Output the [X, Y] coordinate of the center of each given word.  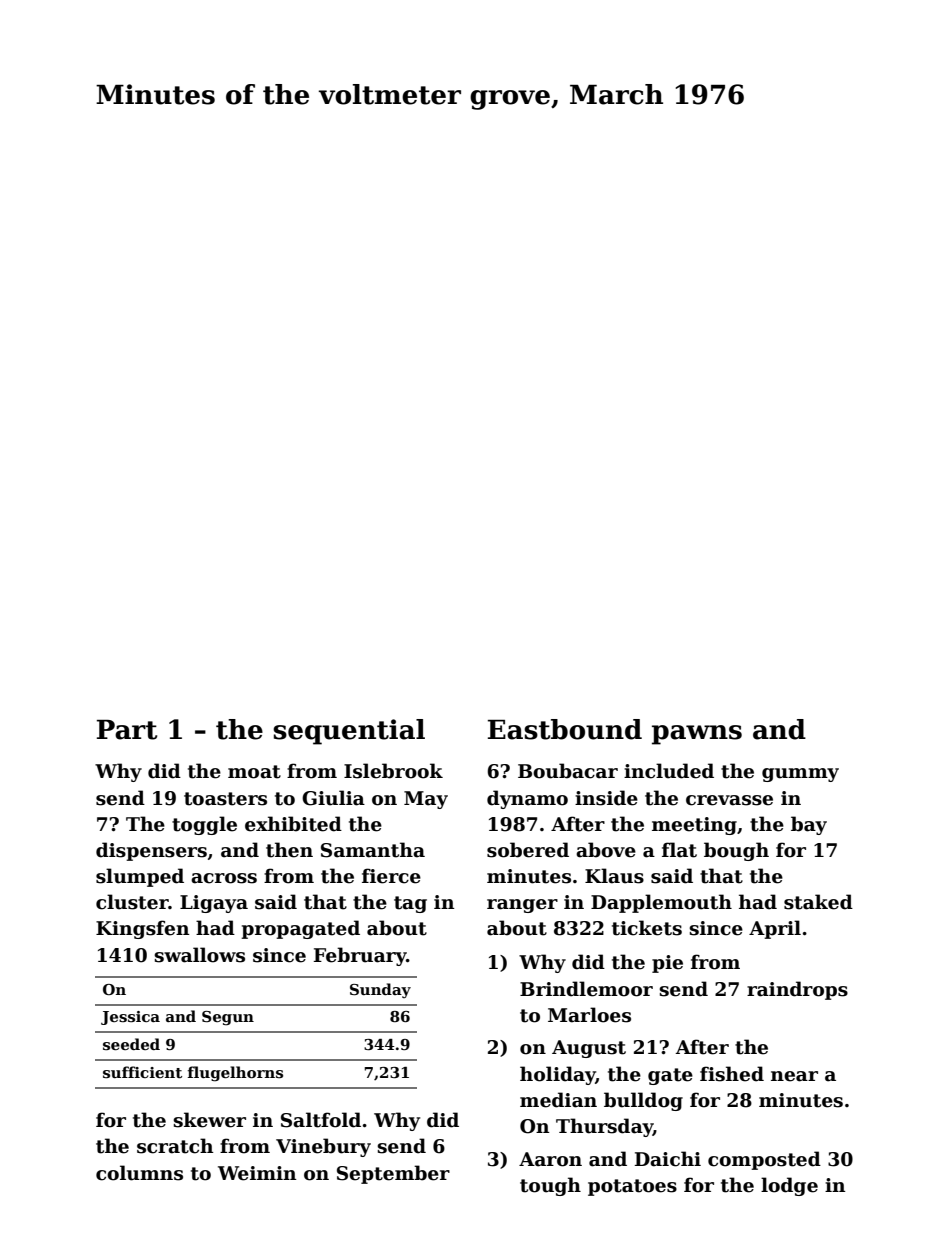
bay [809, 825]
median [558, 1100]
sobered [528, 850]
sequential [349, 732]
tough [550, 1186]
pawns [697, 735]
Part [127, 730]
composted [764, 1160]
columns [139, 1173]
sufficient [142, 1072]
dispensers [151, 851]
